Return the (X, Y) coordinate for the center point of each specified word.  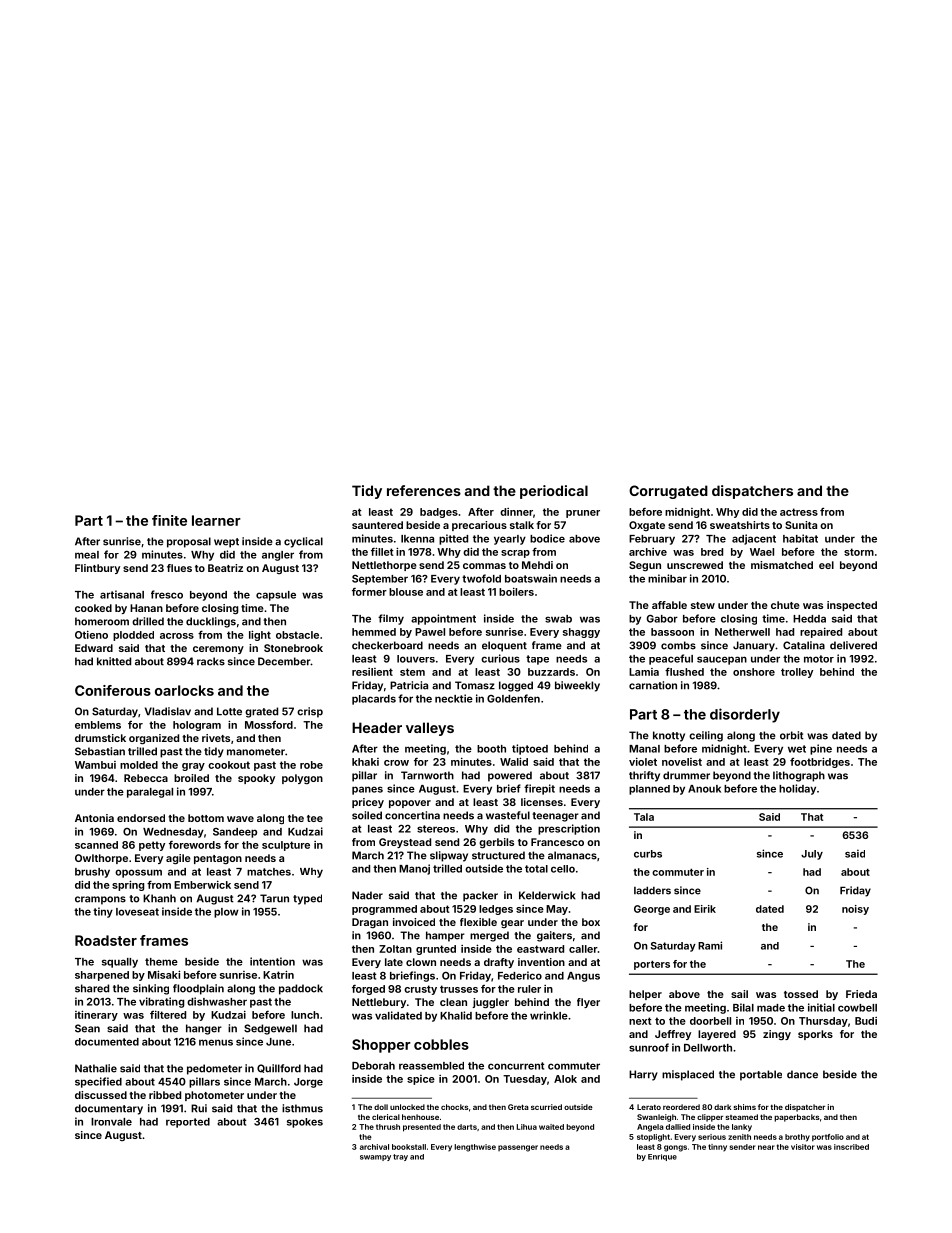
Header (377, 727)
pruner (583, 514)
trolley (797, 673)
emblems (98, 725)
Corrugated (668, 492)
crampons (100, 900)
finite (169, 520)
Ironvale (111, 1122)
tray (400, 1157)
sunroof (649, 1047)
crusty (420, 990)
